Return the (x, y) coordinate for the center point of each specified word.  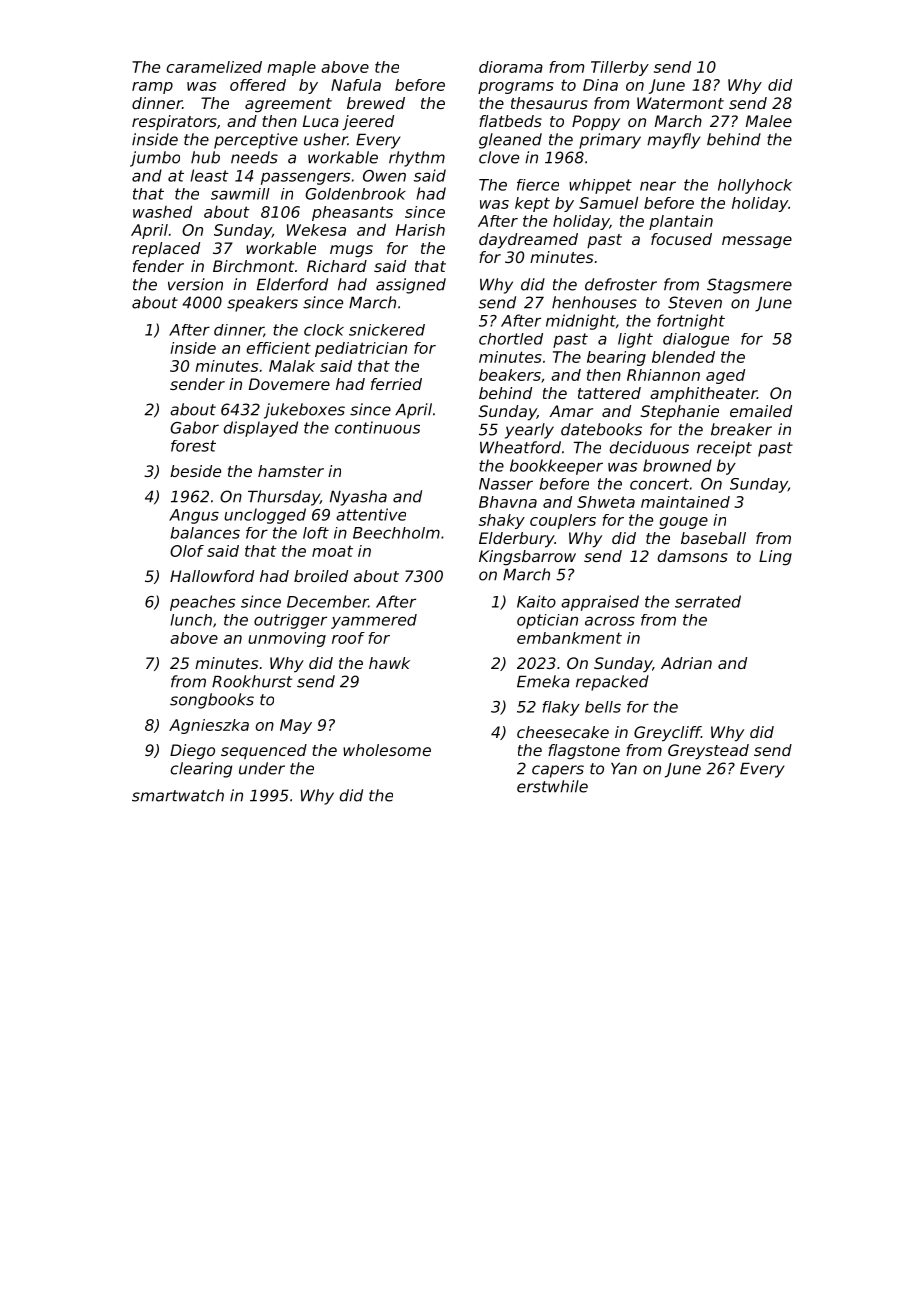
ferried (396, 384)
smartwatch (178, 795)
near (658, 186)
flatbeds (510, 121)
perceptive (256, 141)
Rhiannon (663, 375)
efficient (278, 348)
